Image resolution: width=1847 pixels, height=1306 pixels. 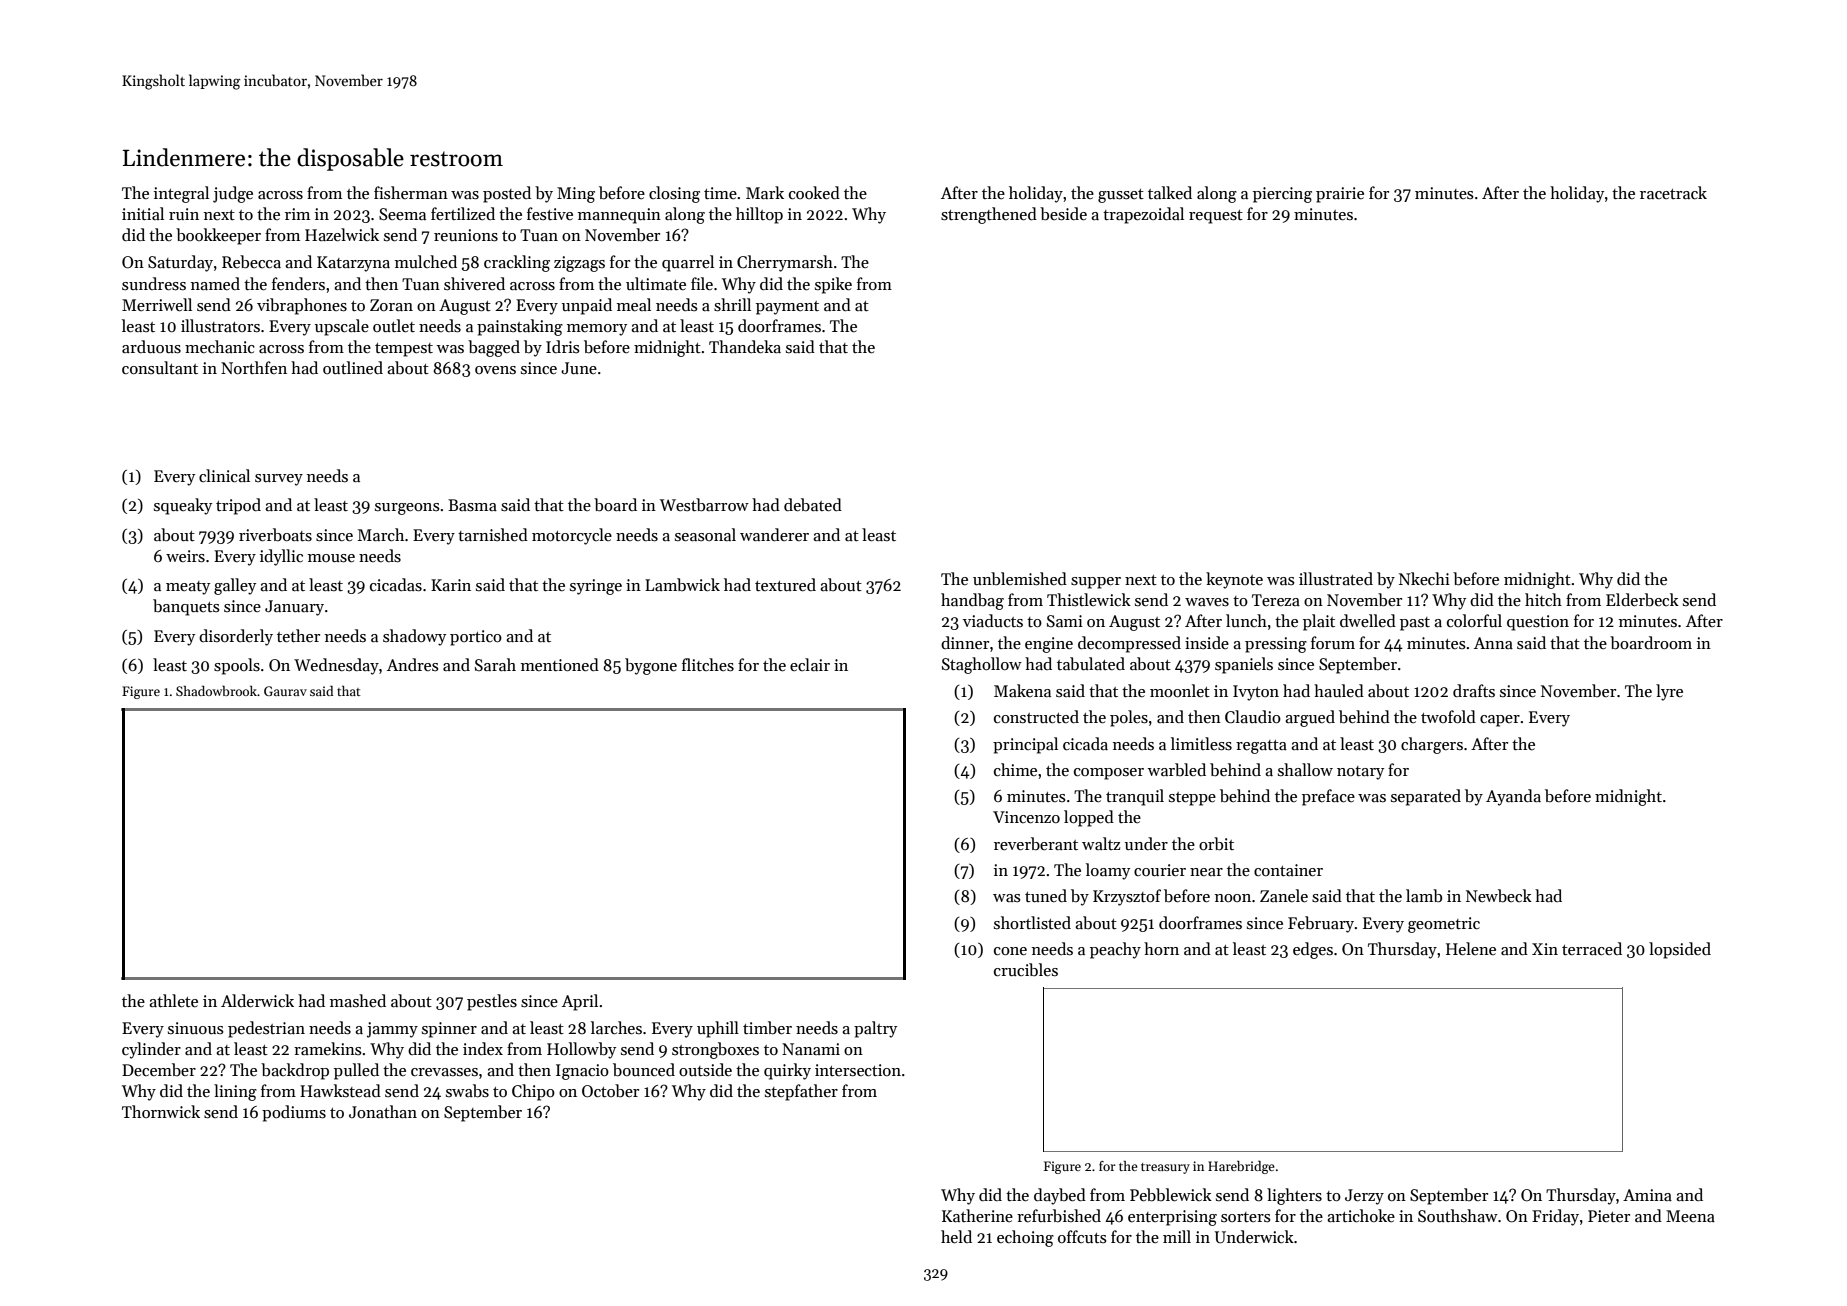 What do you see at coordinates (383, 1111) in the screenshot?
I see `Jonathan` at bounding box center [383, 1111].
